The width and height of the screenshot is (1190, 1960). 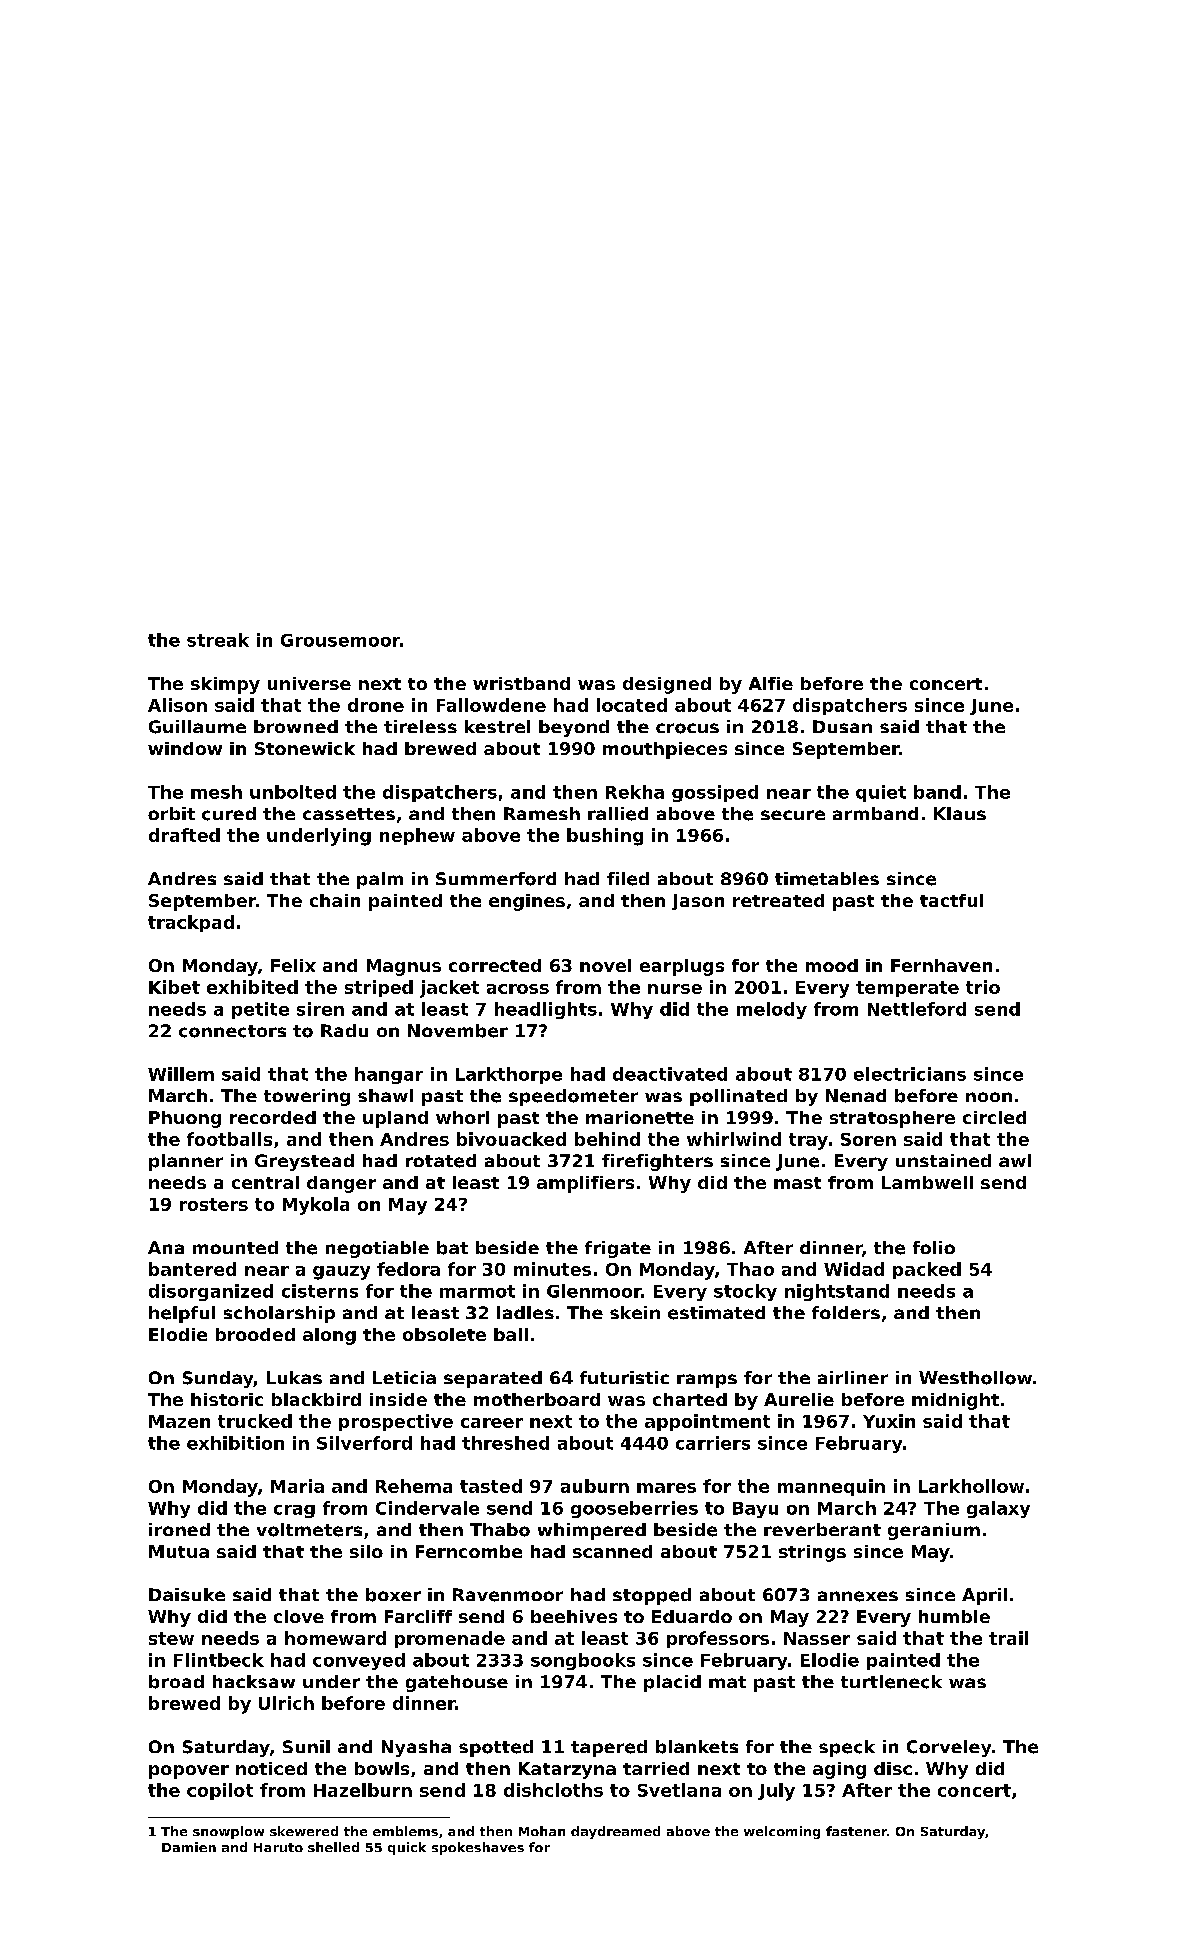 What do you see at coordinates (344, 1030) in the screenshot?
I see `Radu` at bounding box center [344, 1030].
